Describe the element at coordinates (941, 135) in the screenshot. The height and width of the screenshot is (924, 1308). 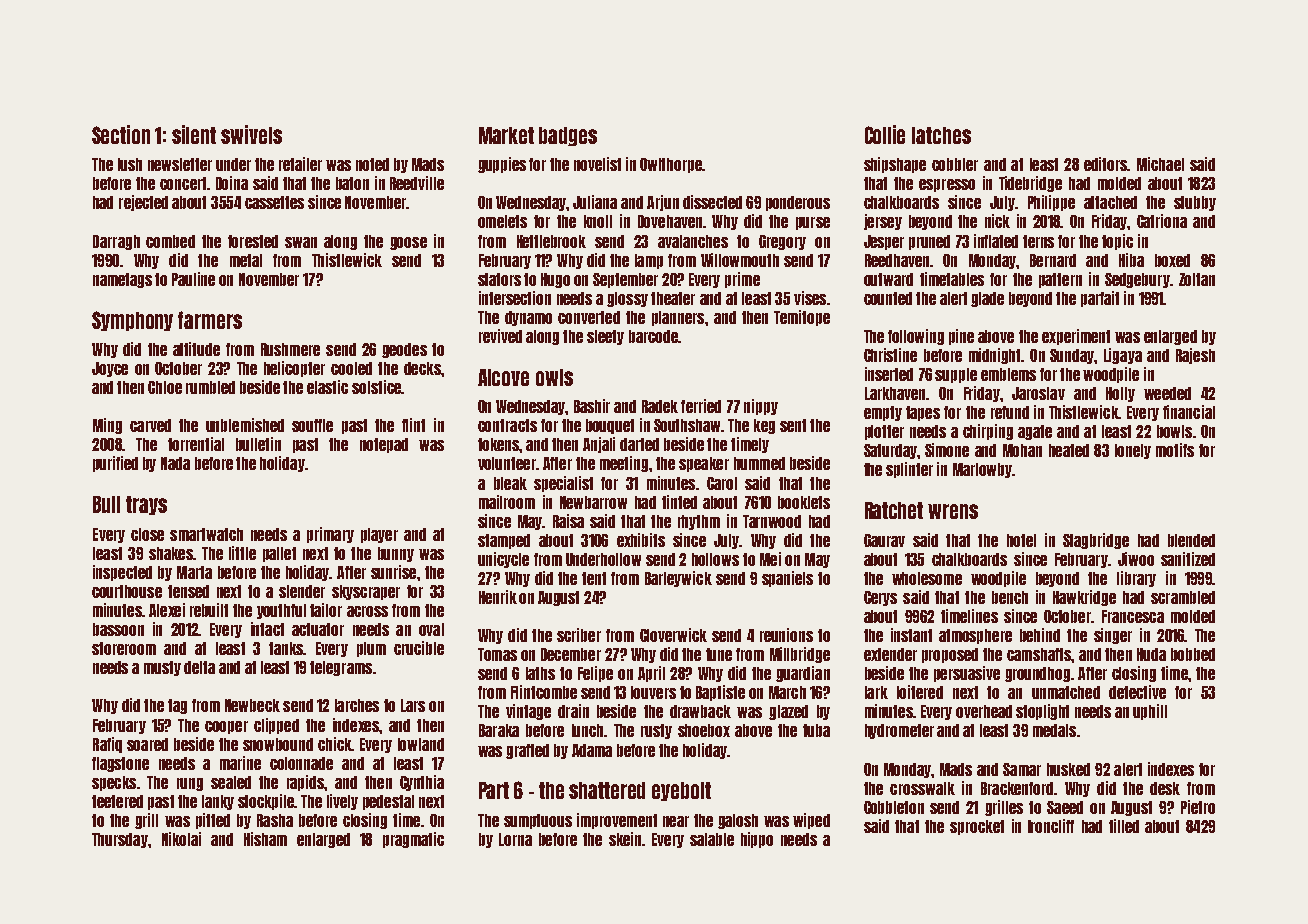
I see `latches` at that location.
